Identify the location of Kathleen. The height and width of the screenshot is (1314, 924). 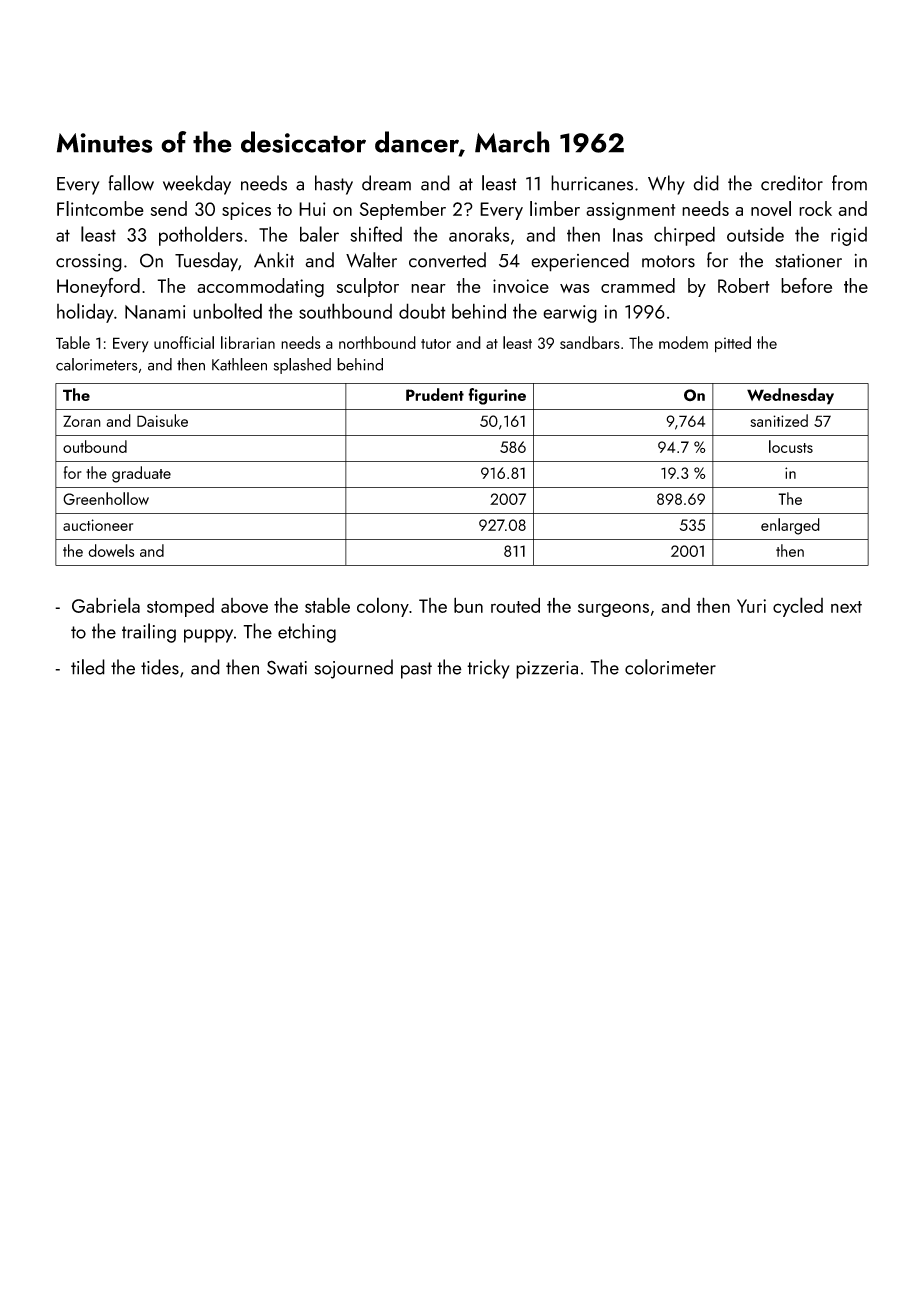
(239, 364).
